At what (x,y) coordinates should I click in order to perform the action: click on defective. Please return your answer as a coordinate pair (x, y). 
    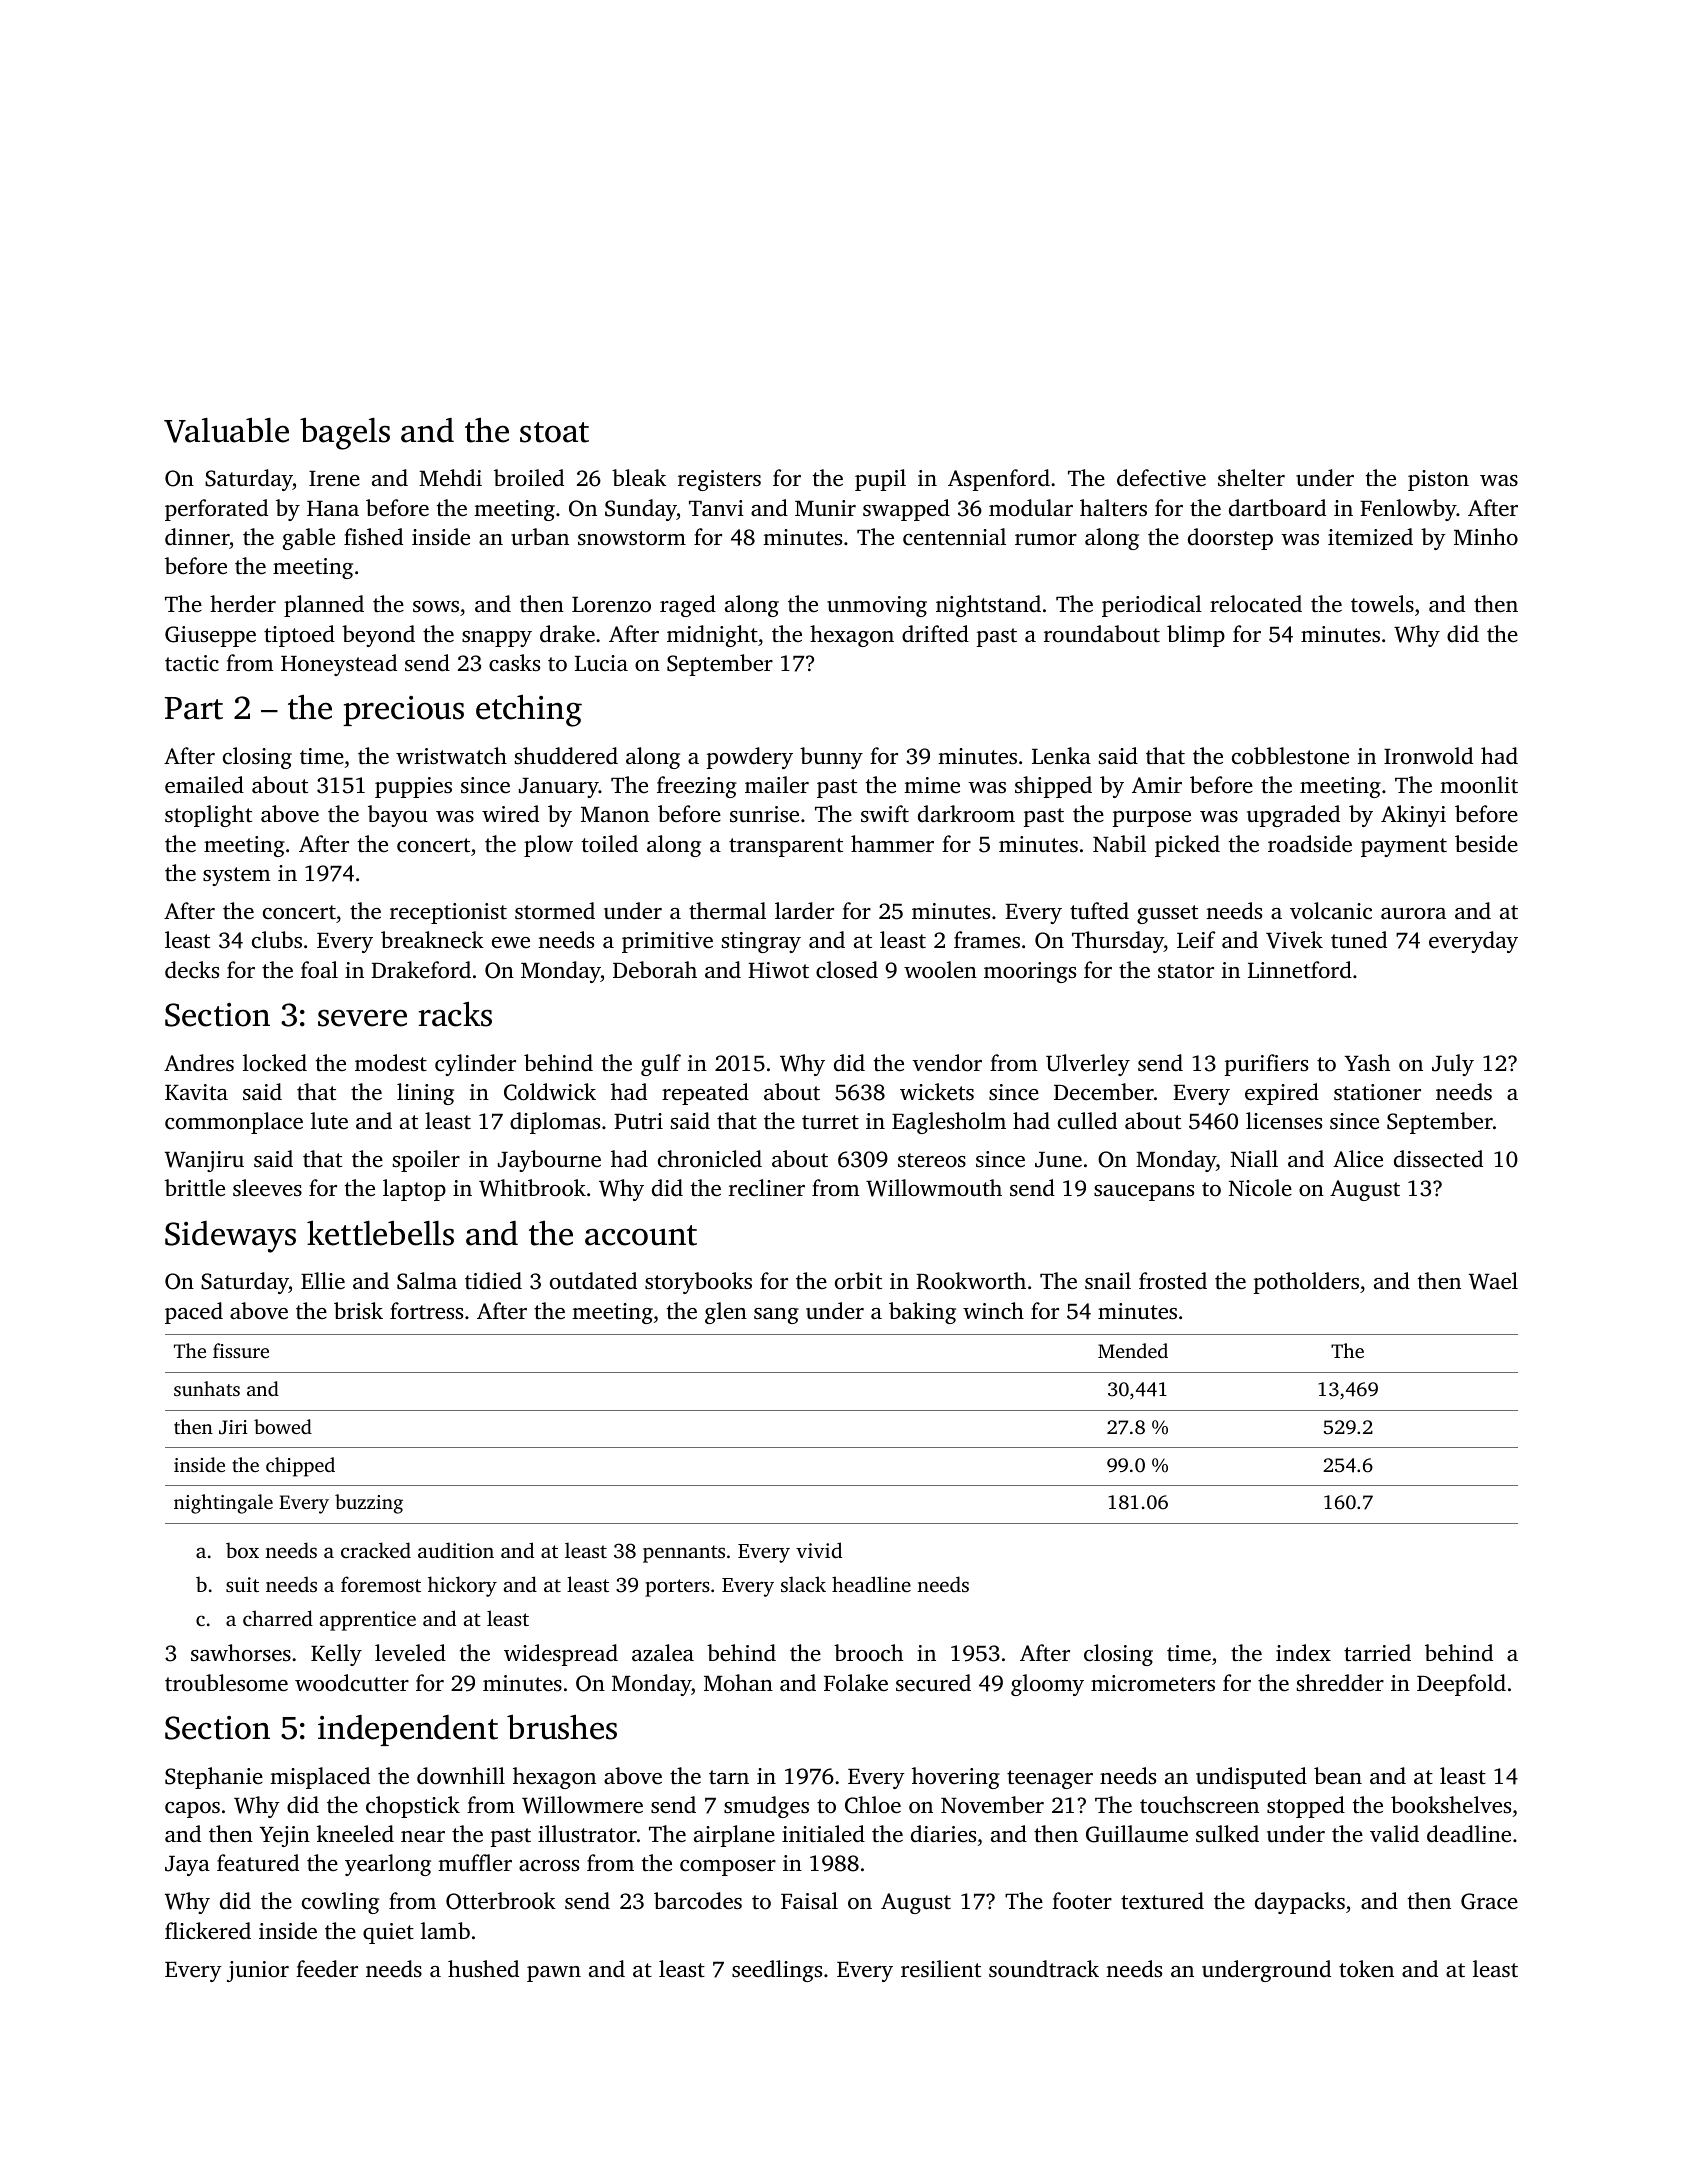
    Looking at the image, I should click on (1161, 478).
